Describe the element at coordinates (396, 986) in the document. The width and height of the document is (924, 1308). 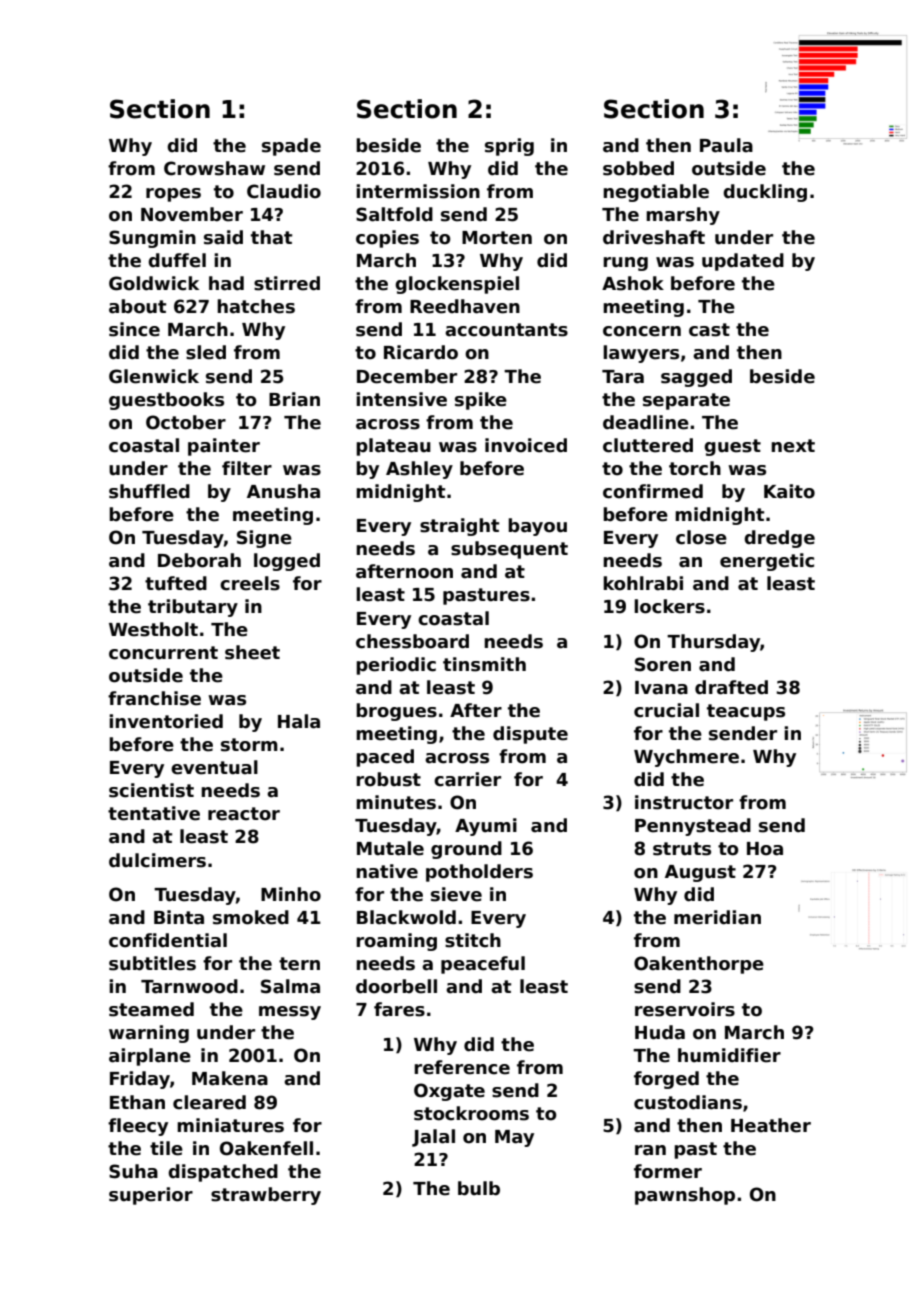
I see `doorbell` at that location.
